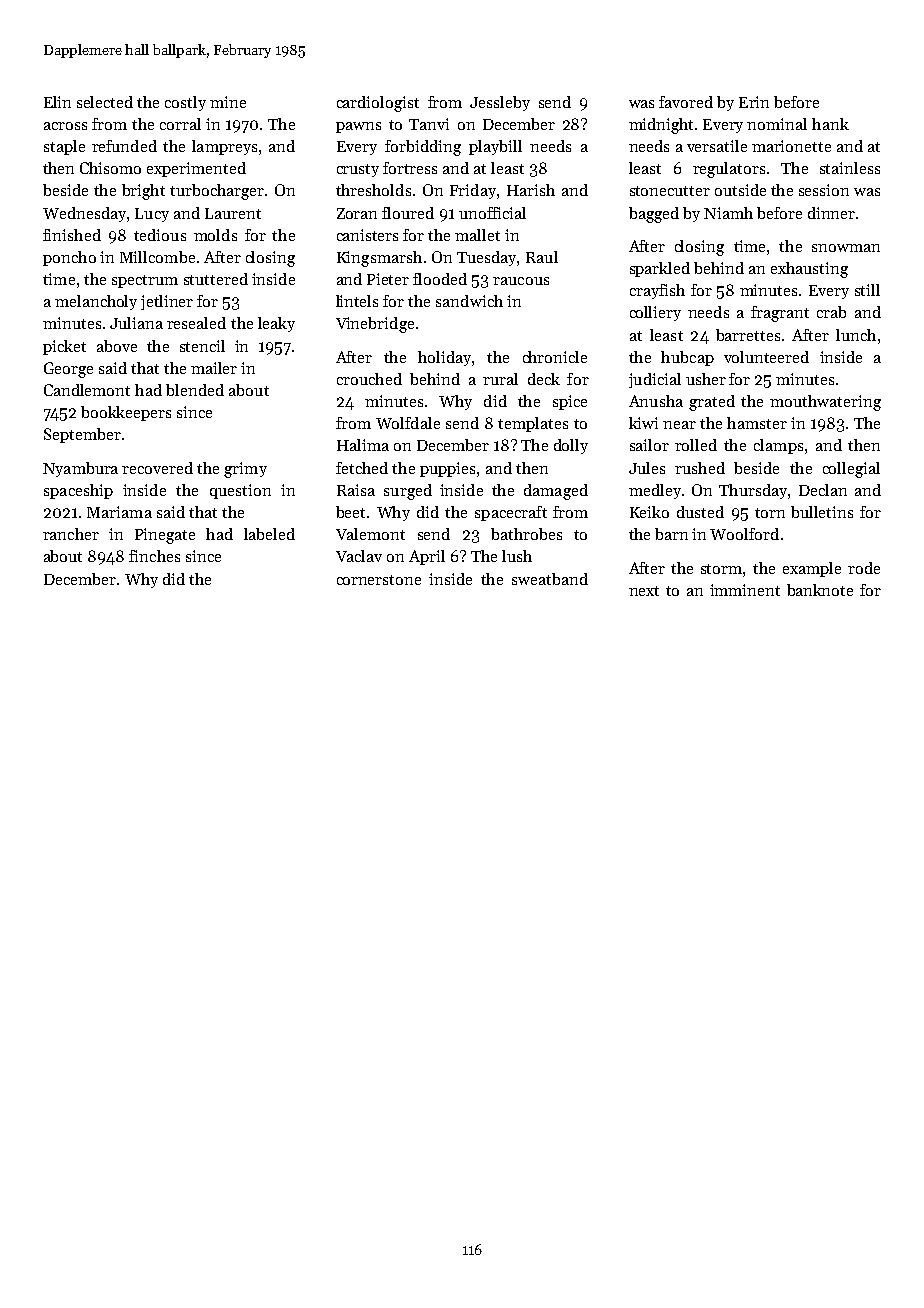 The image size is (924, 1308). I want to click on selected, so click(105, 102).
